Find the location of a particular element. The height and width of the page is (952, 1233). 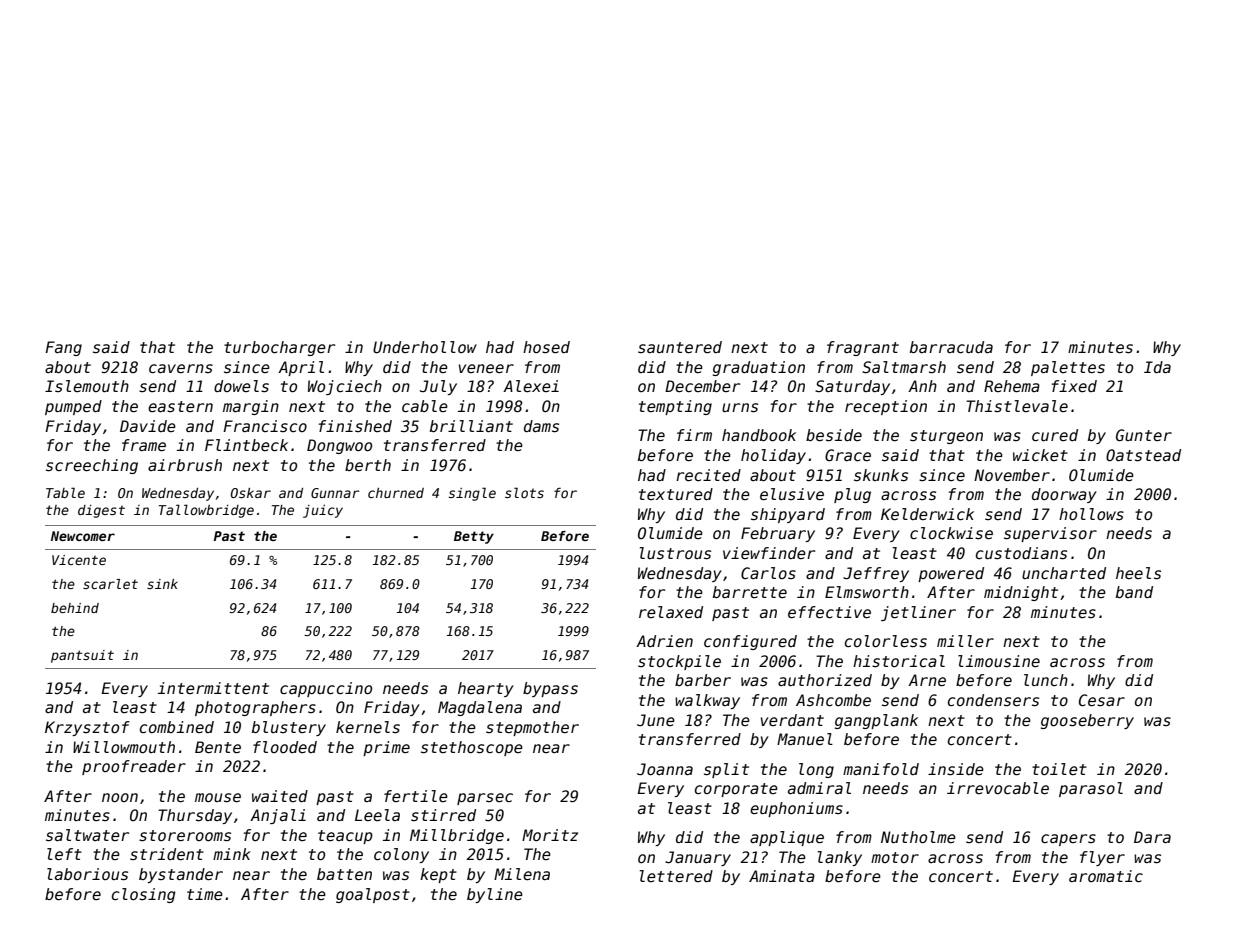

Alexei is located at coordinates (531, 386).
